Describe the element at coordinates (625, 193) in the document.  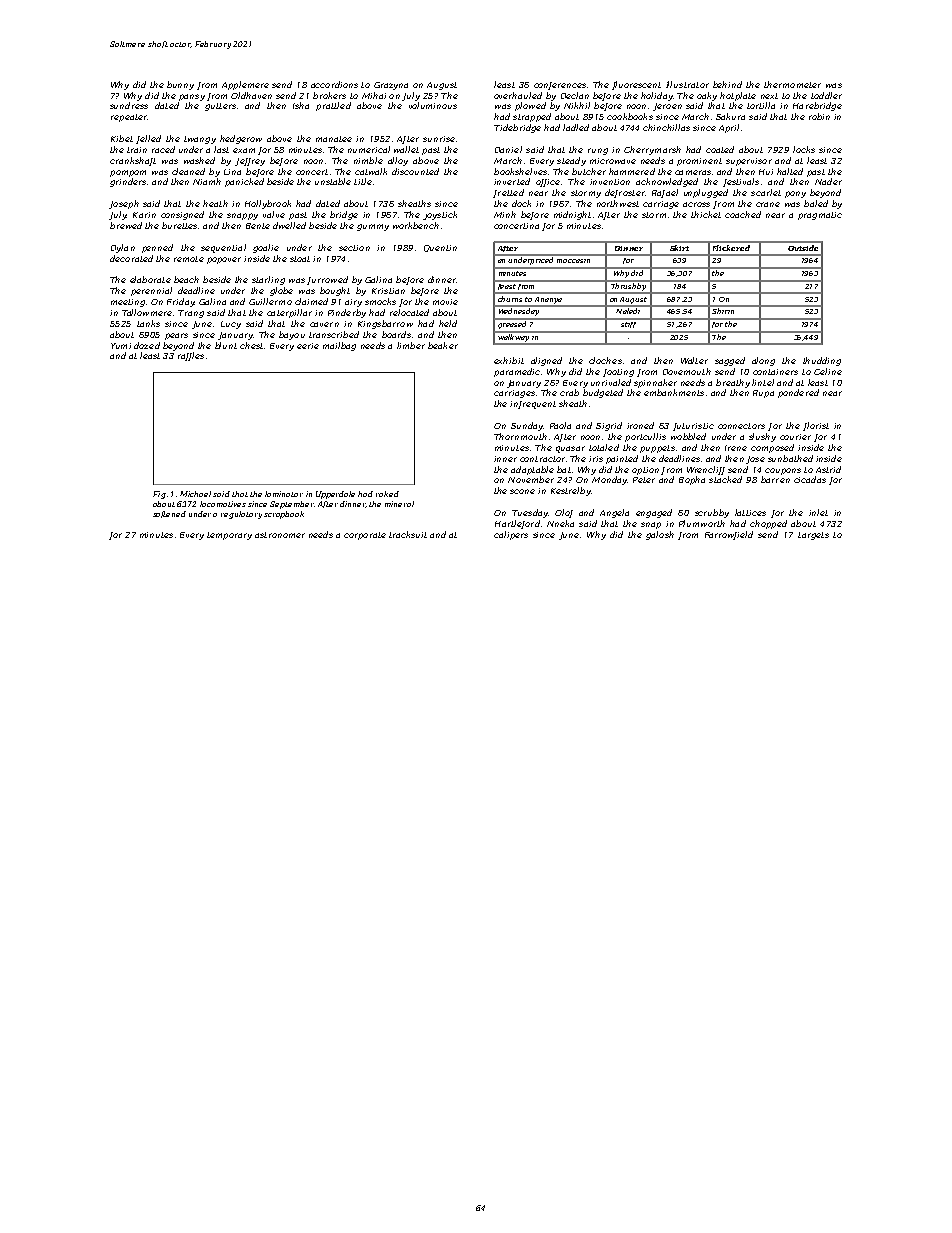
I see `defroster` at that location.
